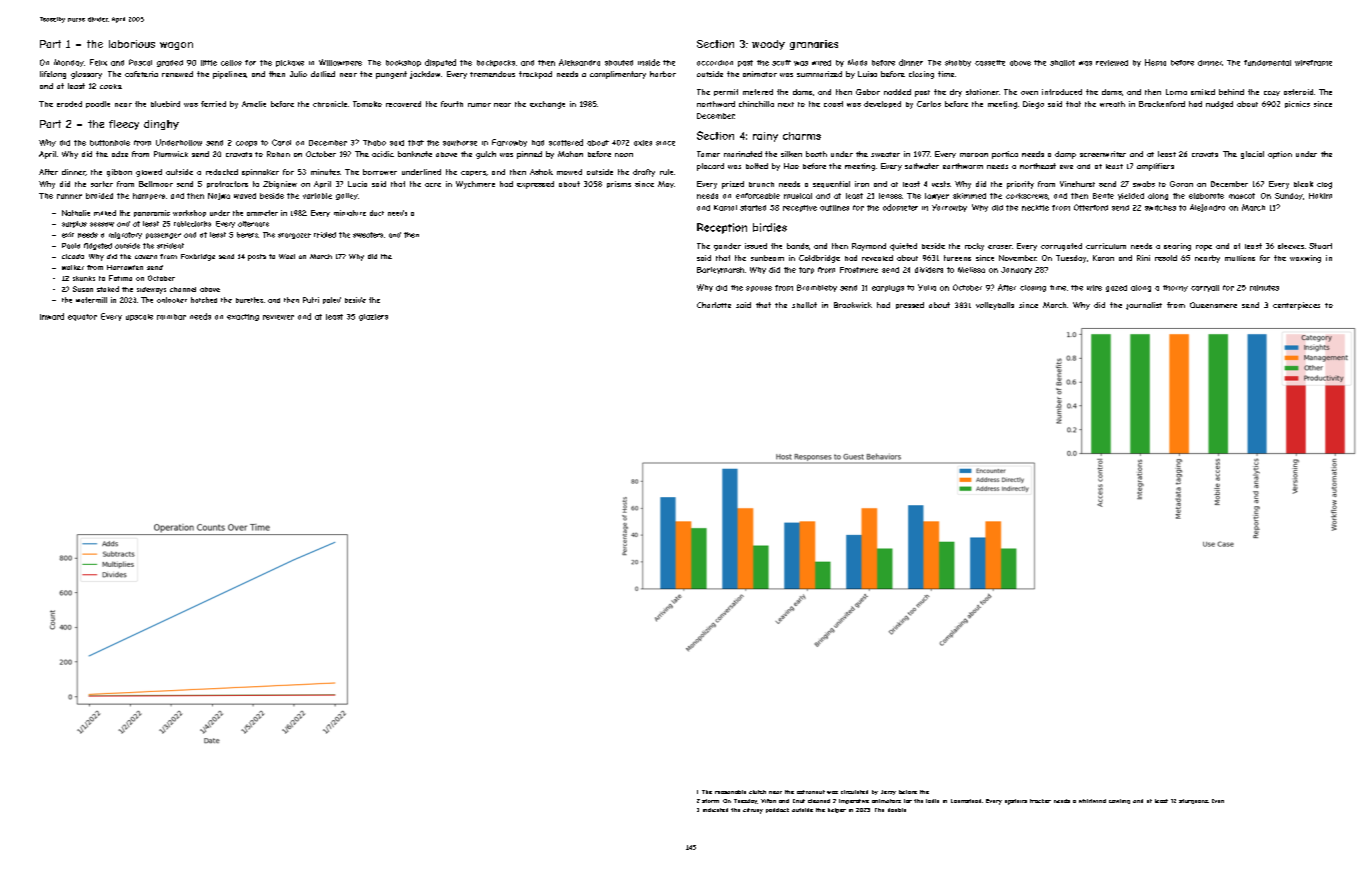 This screenshot has width=1372, height=887. Describe the element at coordinates (1213, 305) in the screenshot. I see `Queensmere` at that location.
